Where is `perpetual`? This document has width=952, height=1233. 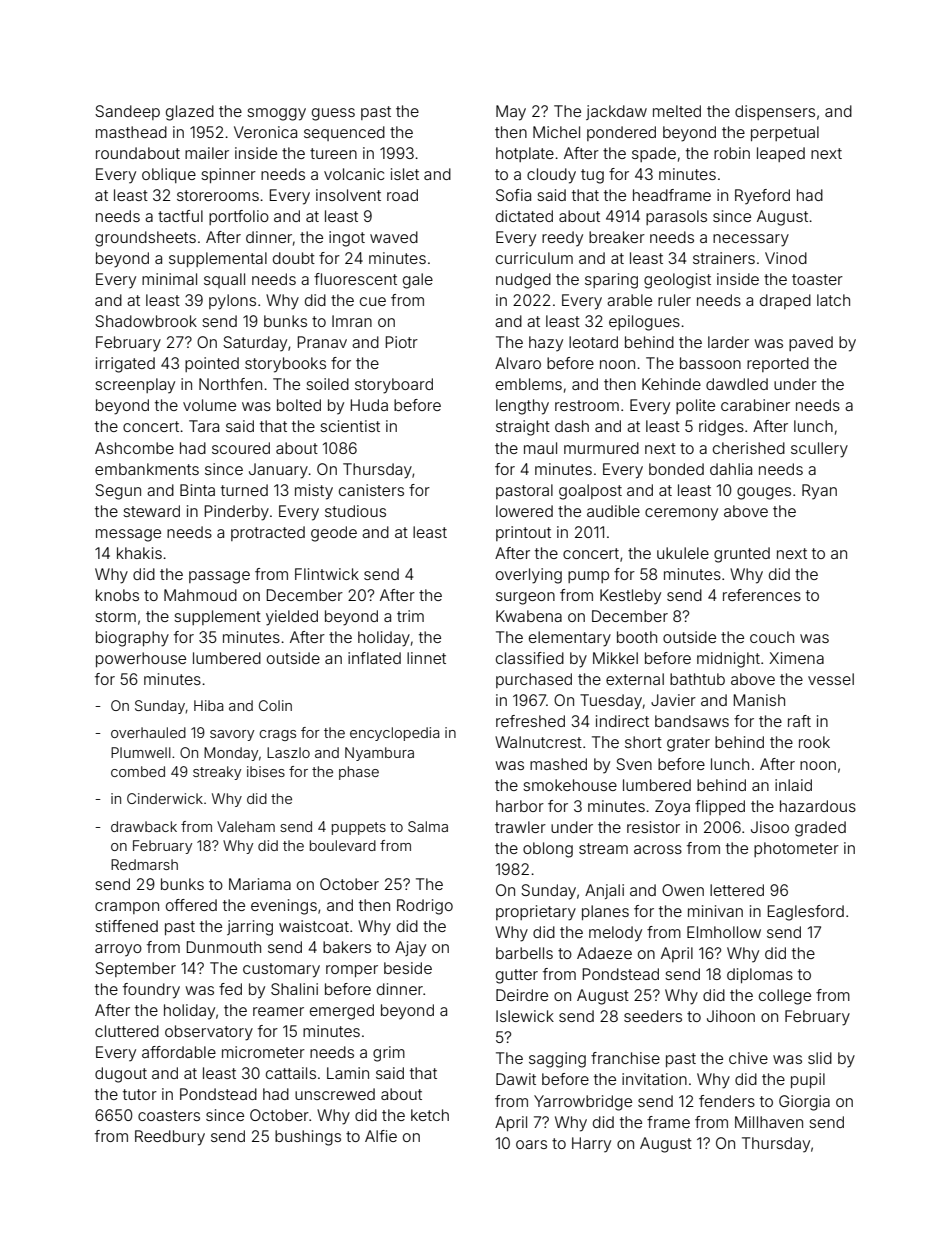 perpetual is located at coordinates (785, 133).
